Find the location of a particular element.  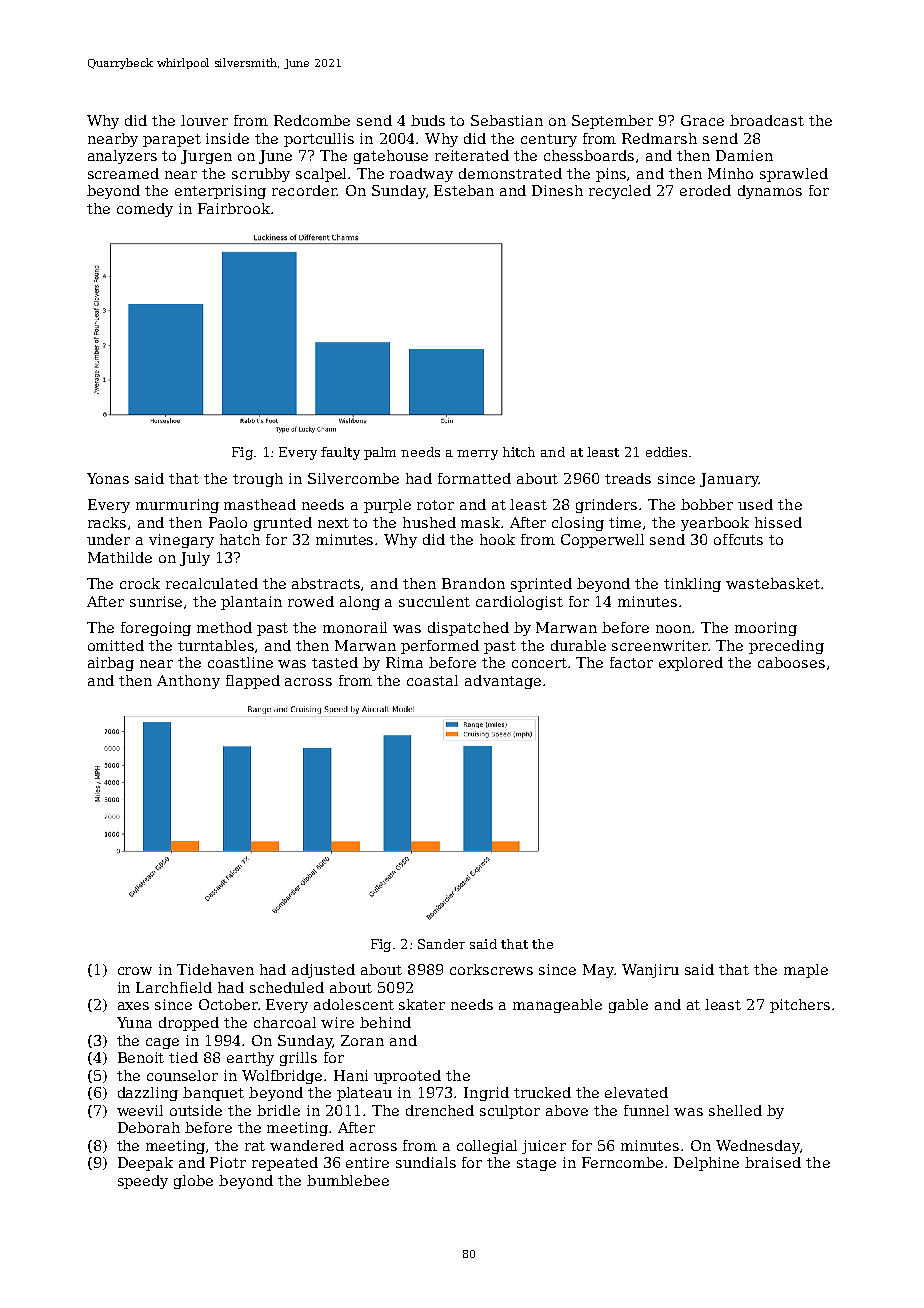

recycled is located at coordinates (620, 192).
